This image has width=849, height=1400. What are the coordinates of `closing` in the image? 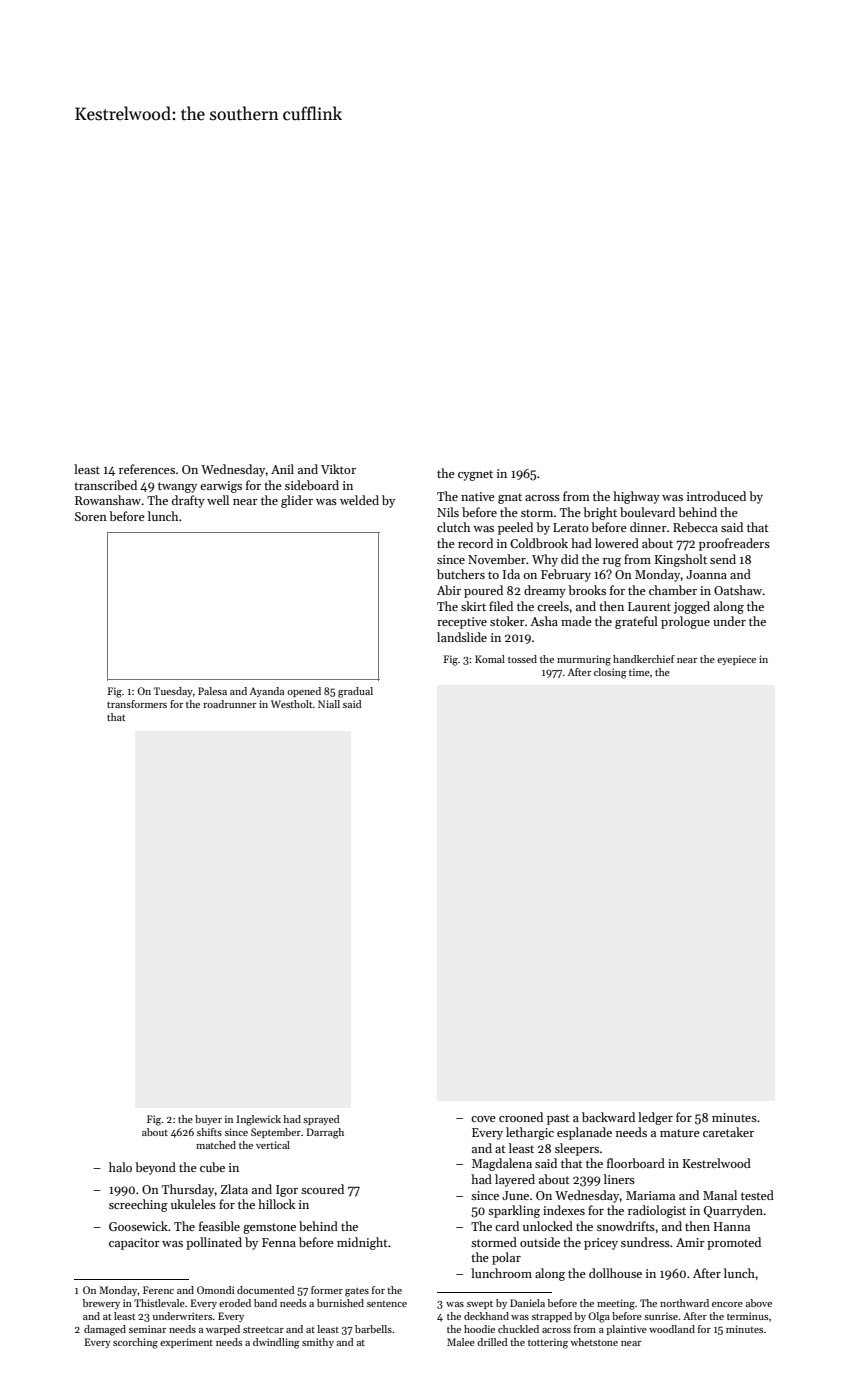 It's located at (610, 673).
